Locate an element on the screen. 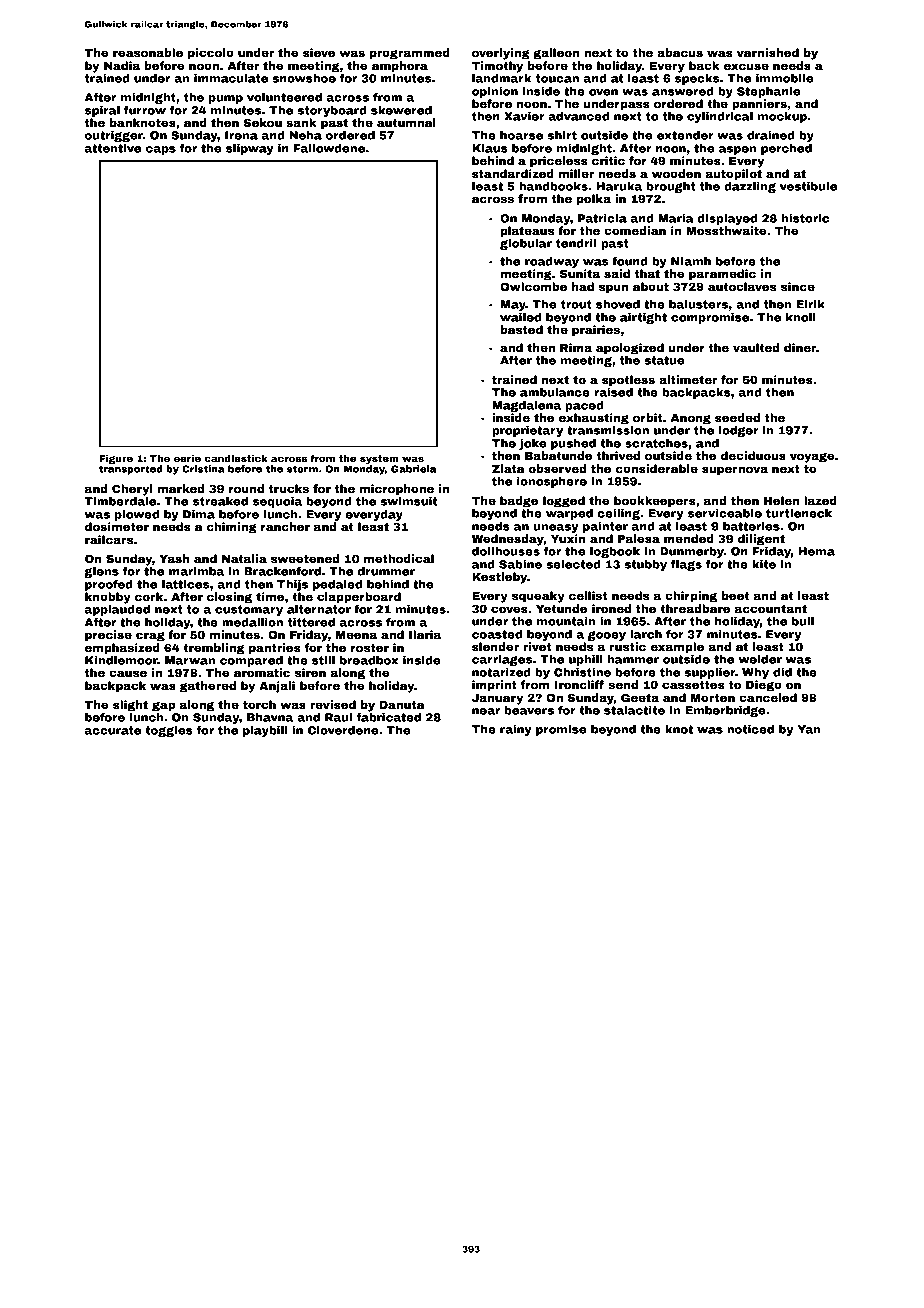  aromatic is located at coordinates (262, 672).
